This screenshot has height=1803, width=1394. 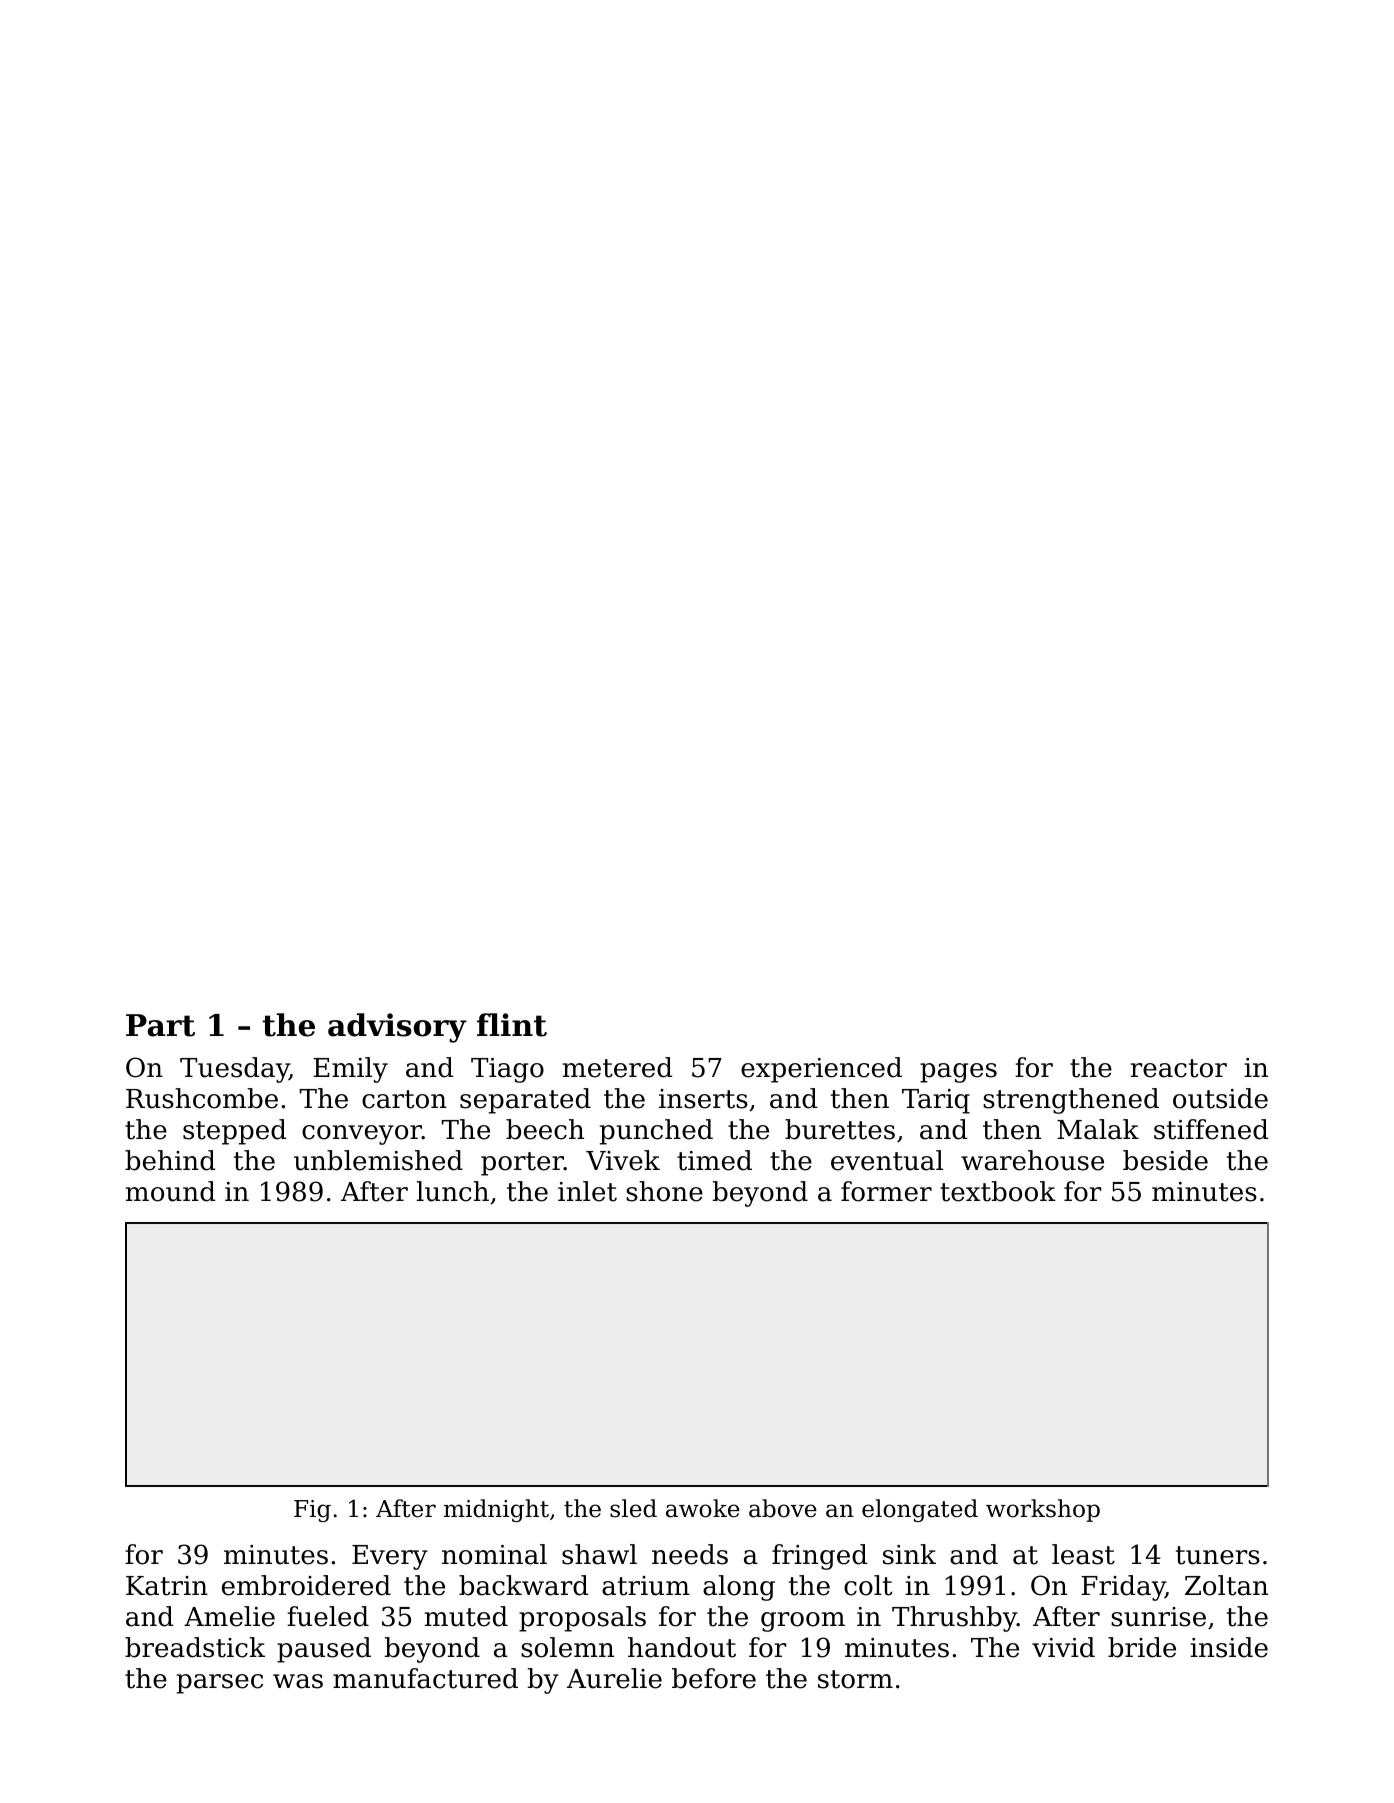 What do you see at coordinates (1179, 1068) in the screenshot?
I see `reactor` at bounding box center [1179, 1068].
